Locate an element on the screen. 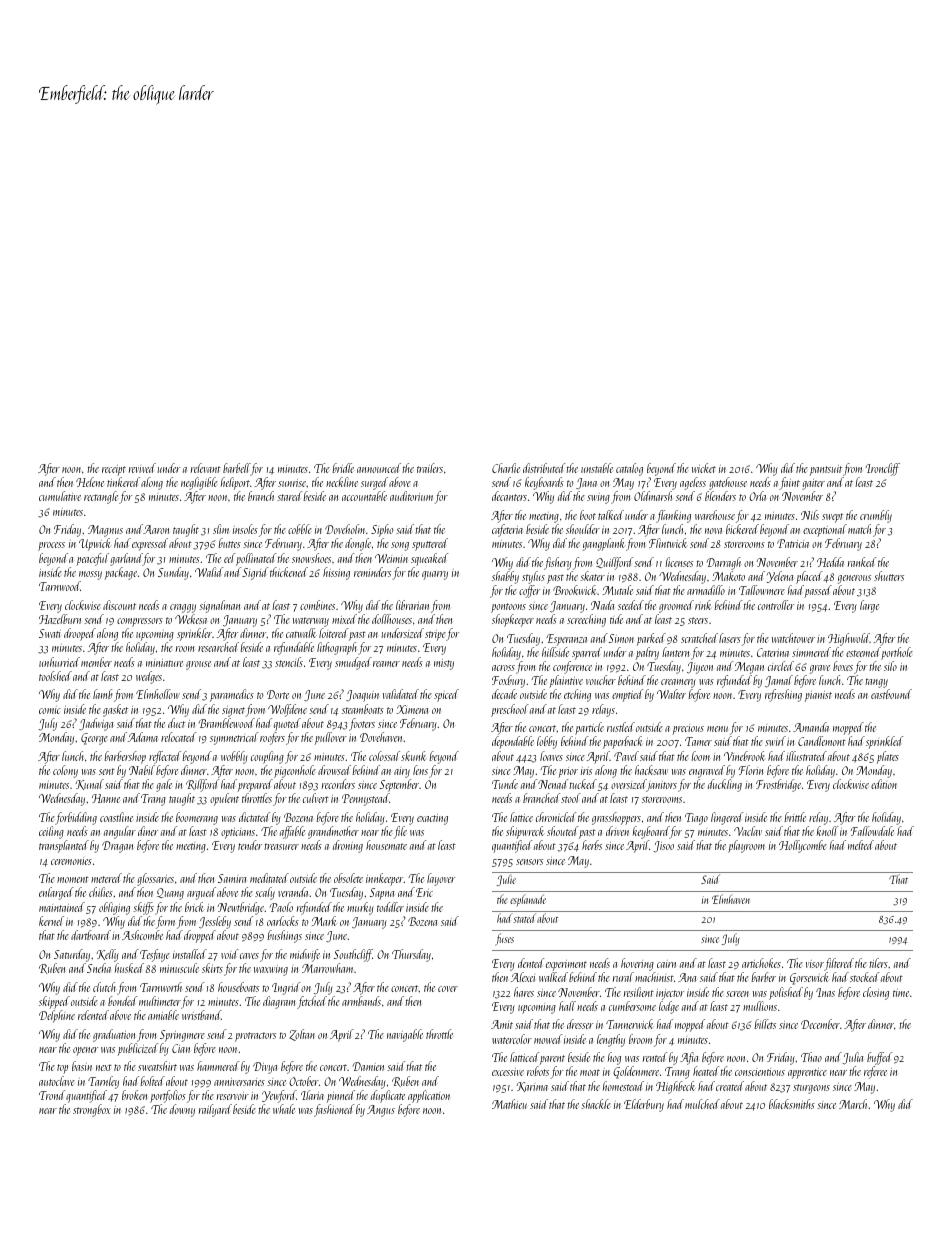 The width and height of the screenshot is (952, 1233). match is located at coordinates (859, 529).
